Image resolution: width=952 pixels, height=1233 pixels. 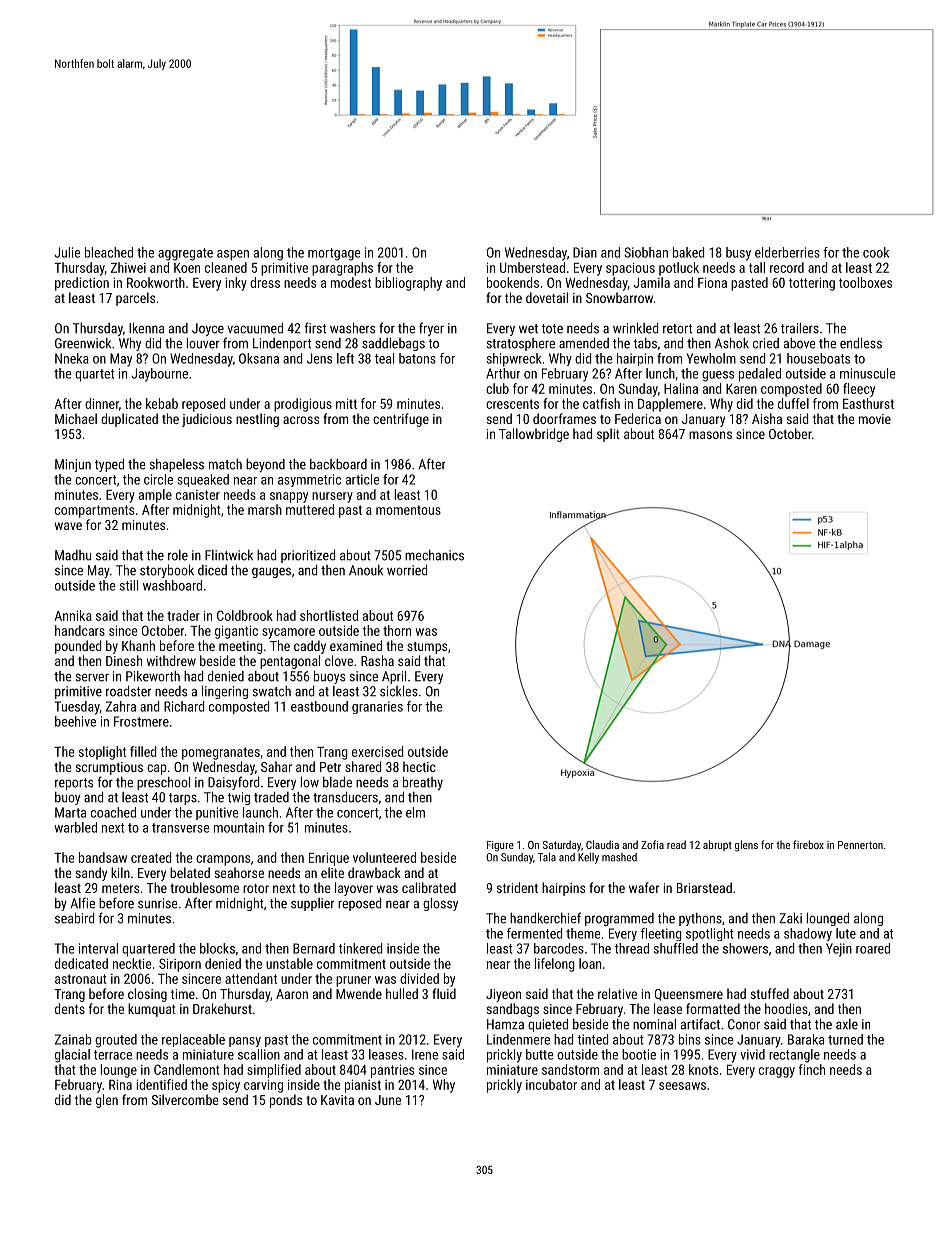 I want to click on Kavita, so click(x=337, y=1100).
